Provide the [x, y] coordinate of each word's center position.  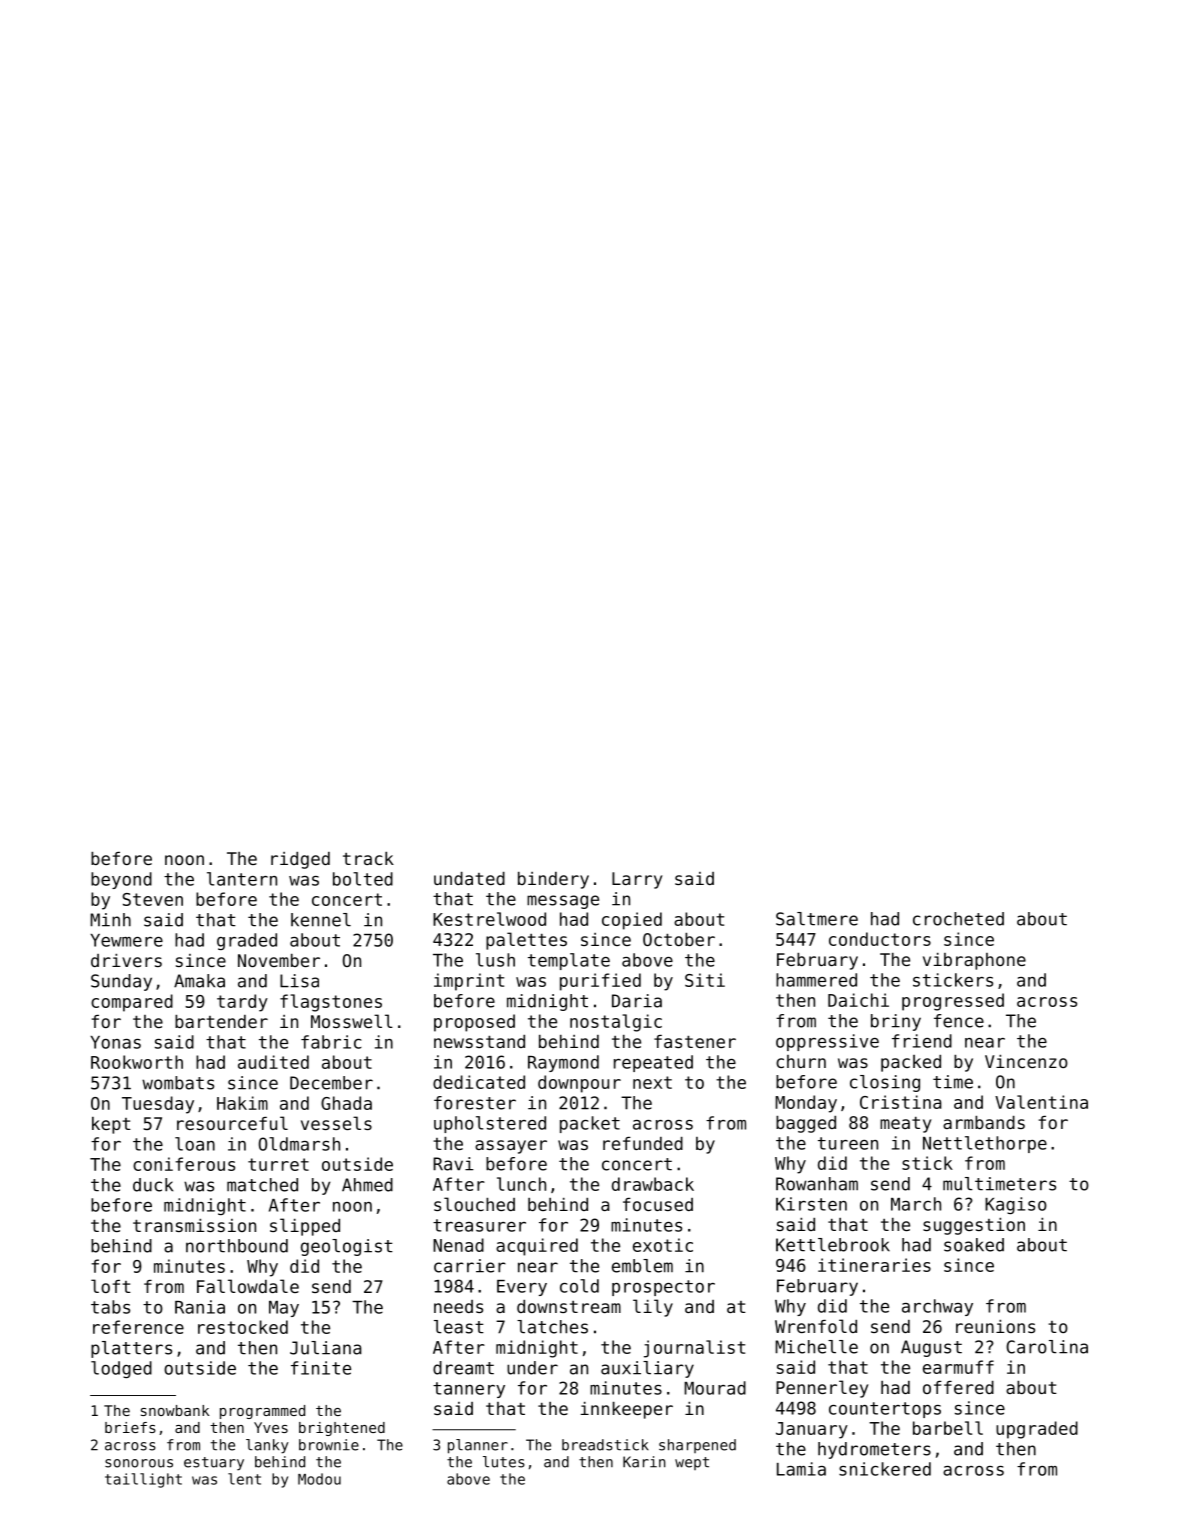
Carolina [1047, 1347]
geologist [347, 1247]
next [652, 1082]
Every [522, 1288]
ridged [300, 860]
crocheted [958, 919]
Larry [637, 880]
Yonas [115, 1042]
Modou [319, 1479]
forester [475, 1103]
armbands [984, 1122]
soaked [974, 1245]
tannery [469, 1390]
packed [911, 1063]
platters [131, 1349]
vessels [336, 1123]
